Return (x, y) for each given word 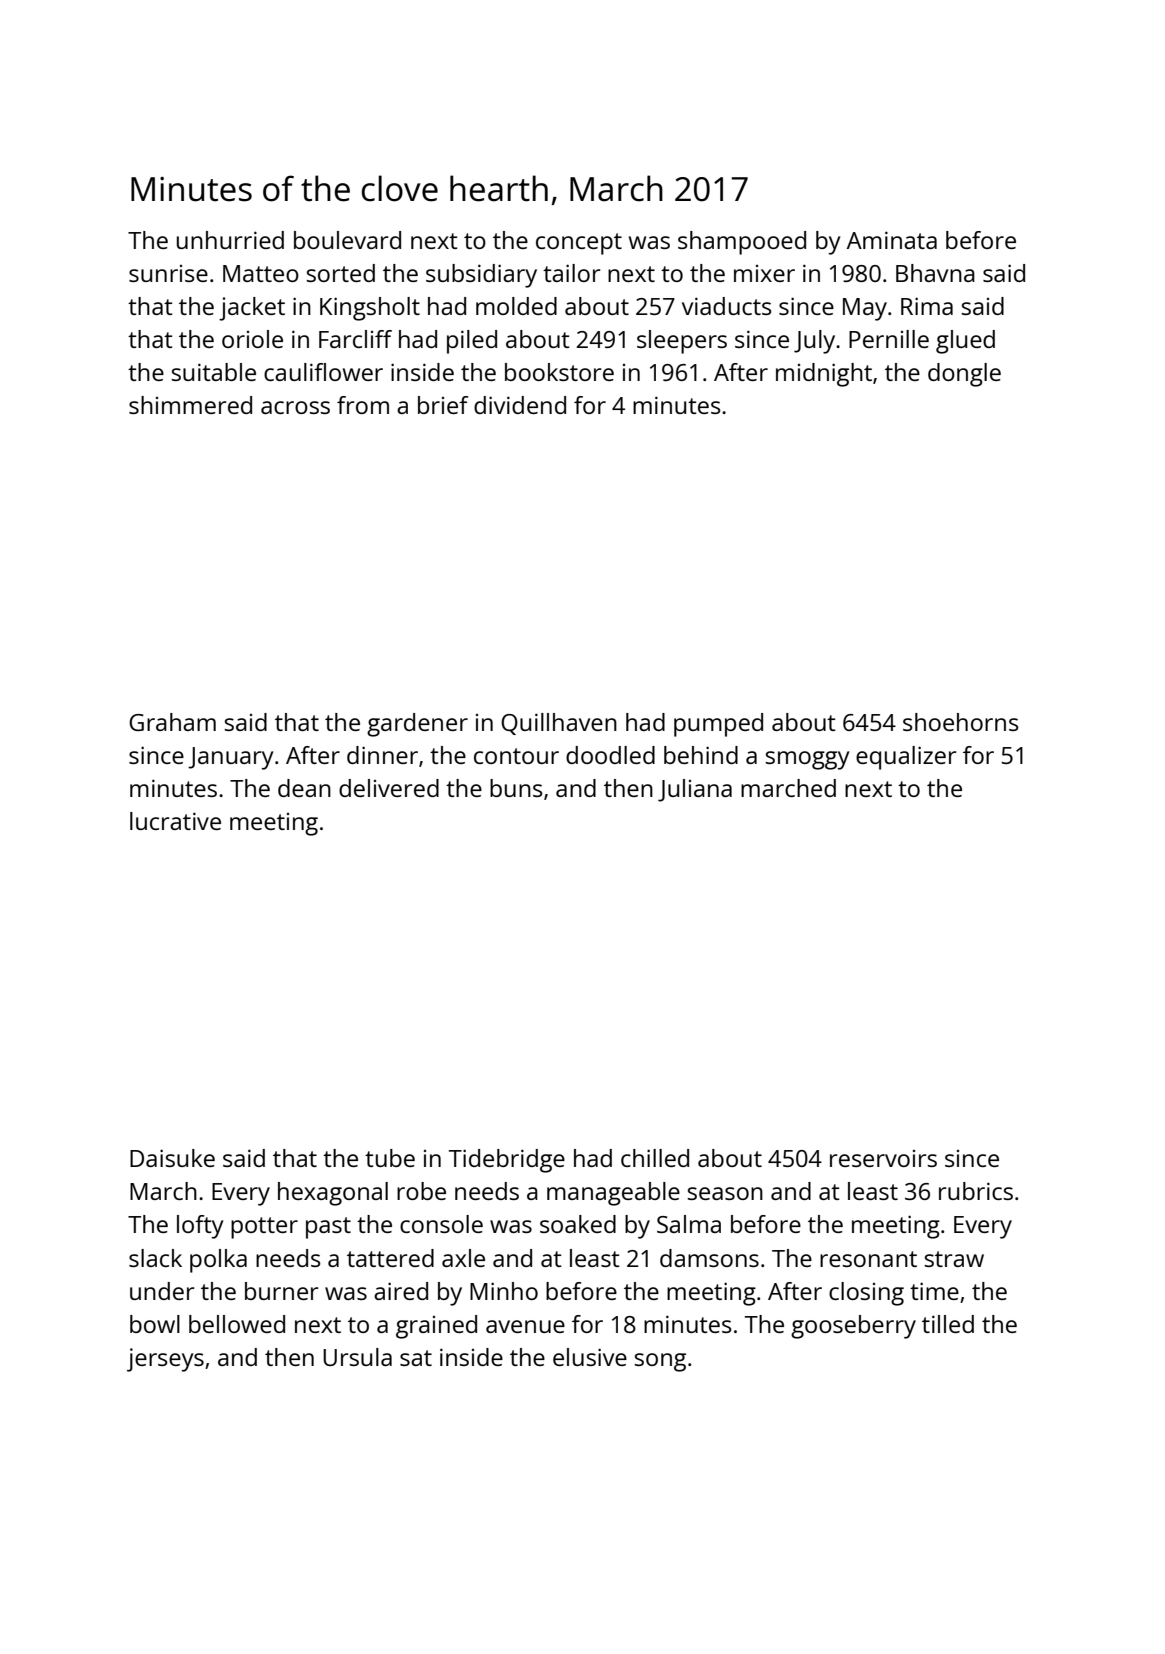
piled (472, 342)
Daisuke (172, 1158)
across (295, 407)
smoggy (807, 760)
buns (516, 788)
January (230, 758)
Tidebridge (507, 1161)
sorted (341, 273)
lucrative (175, 821)
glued (965, 342)
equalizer (906, 758)
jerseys (165, 1360)
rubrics (976, 1191)
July (814, 342)
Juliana (695, 790)
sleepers (682, 342)
